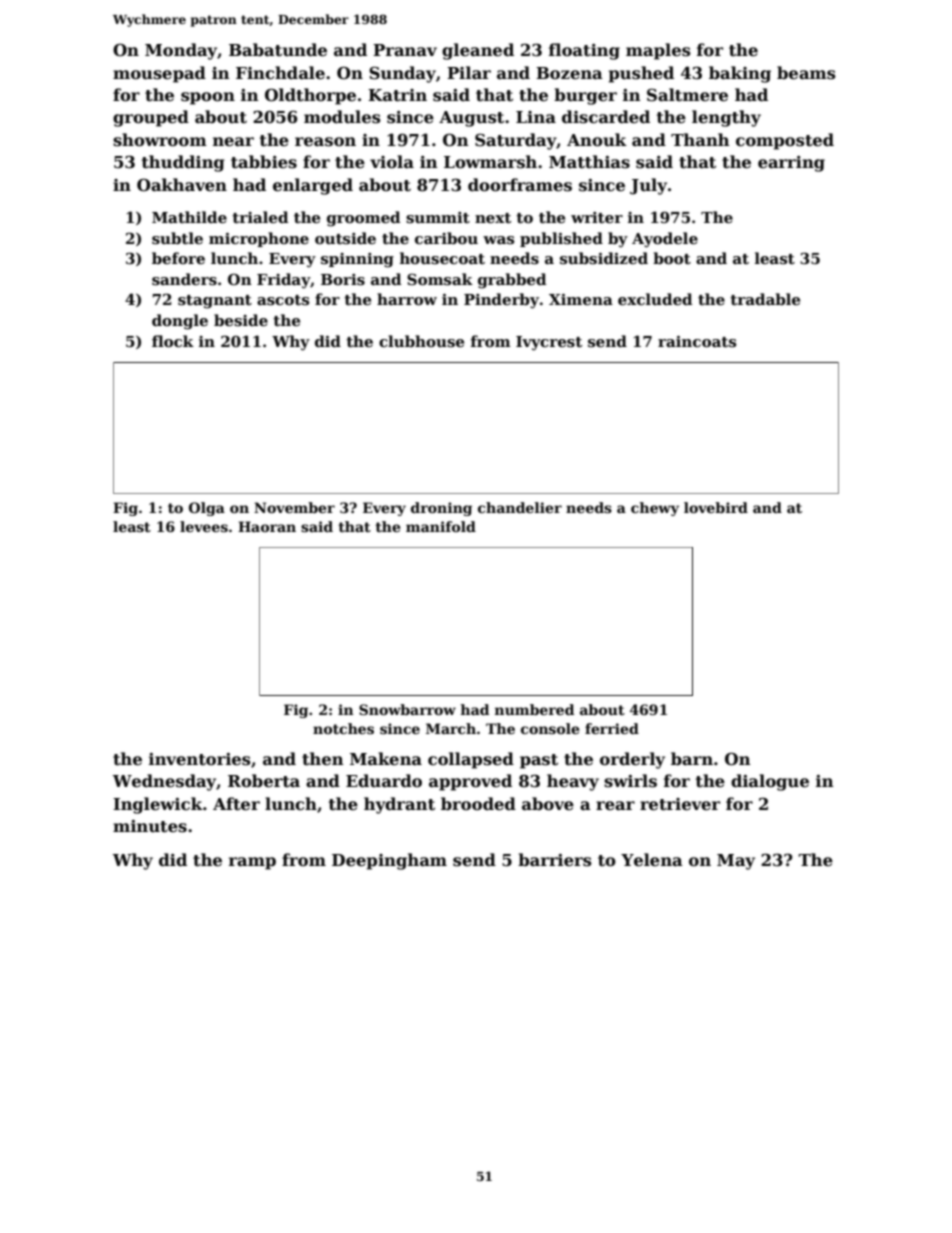 The width and height of the screenshot is (952, 1233). Describe the element at coordinates (736, 862) in the screenshot. I see `May` at that location.
